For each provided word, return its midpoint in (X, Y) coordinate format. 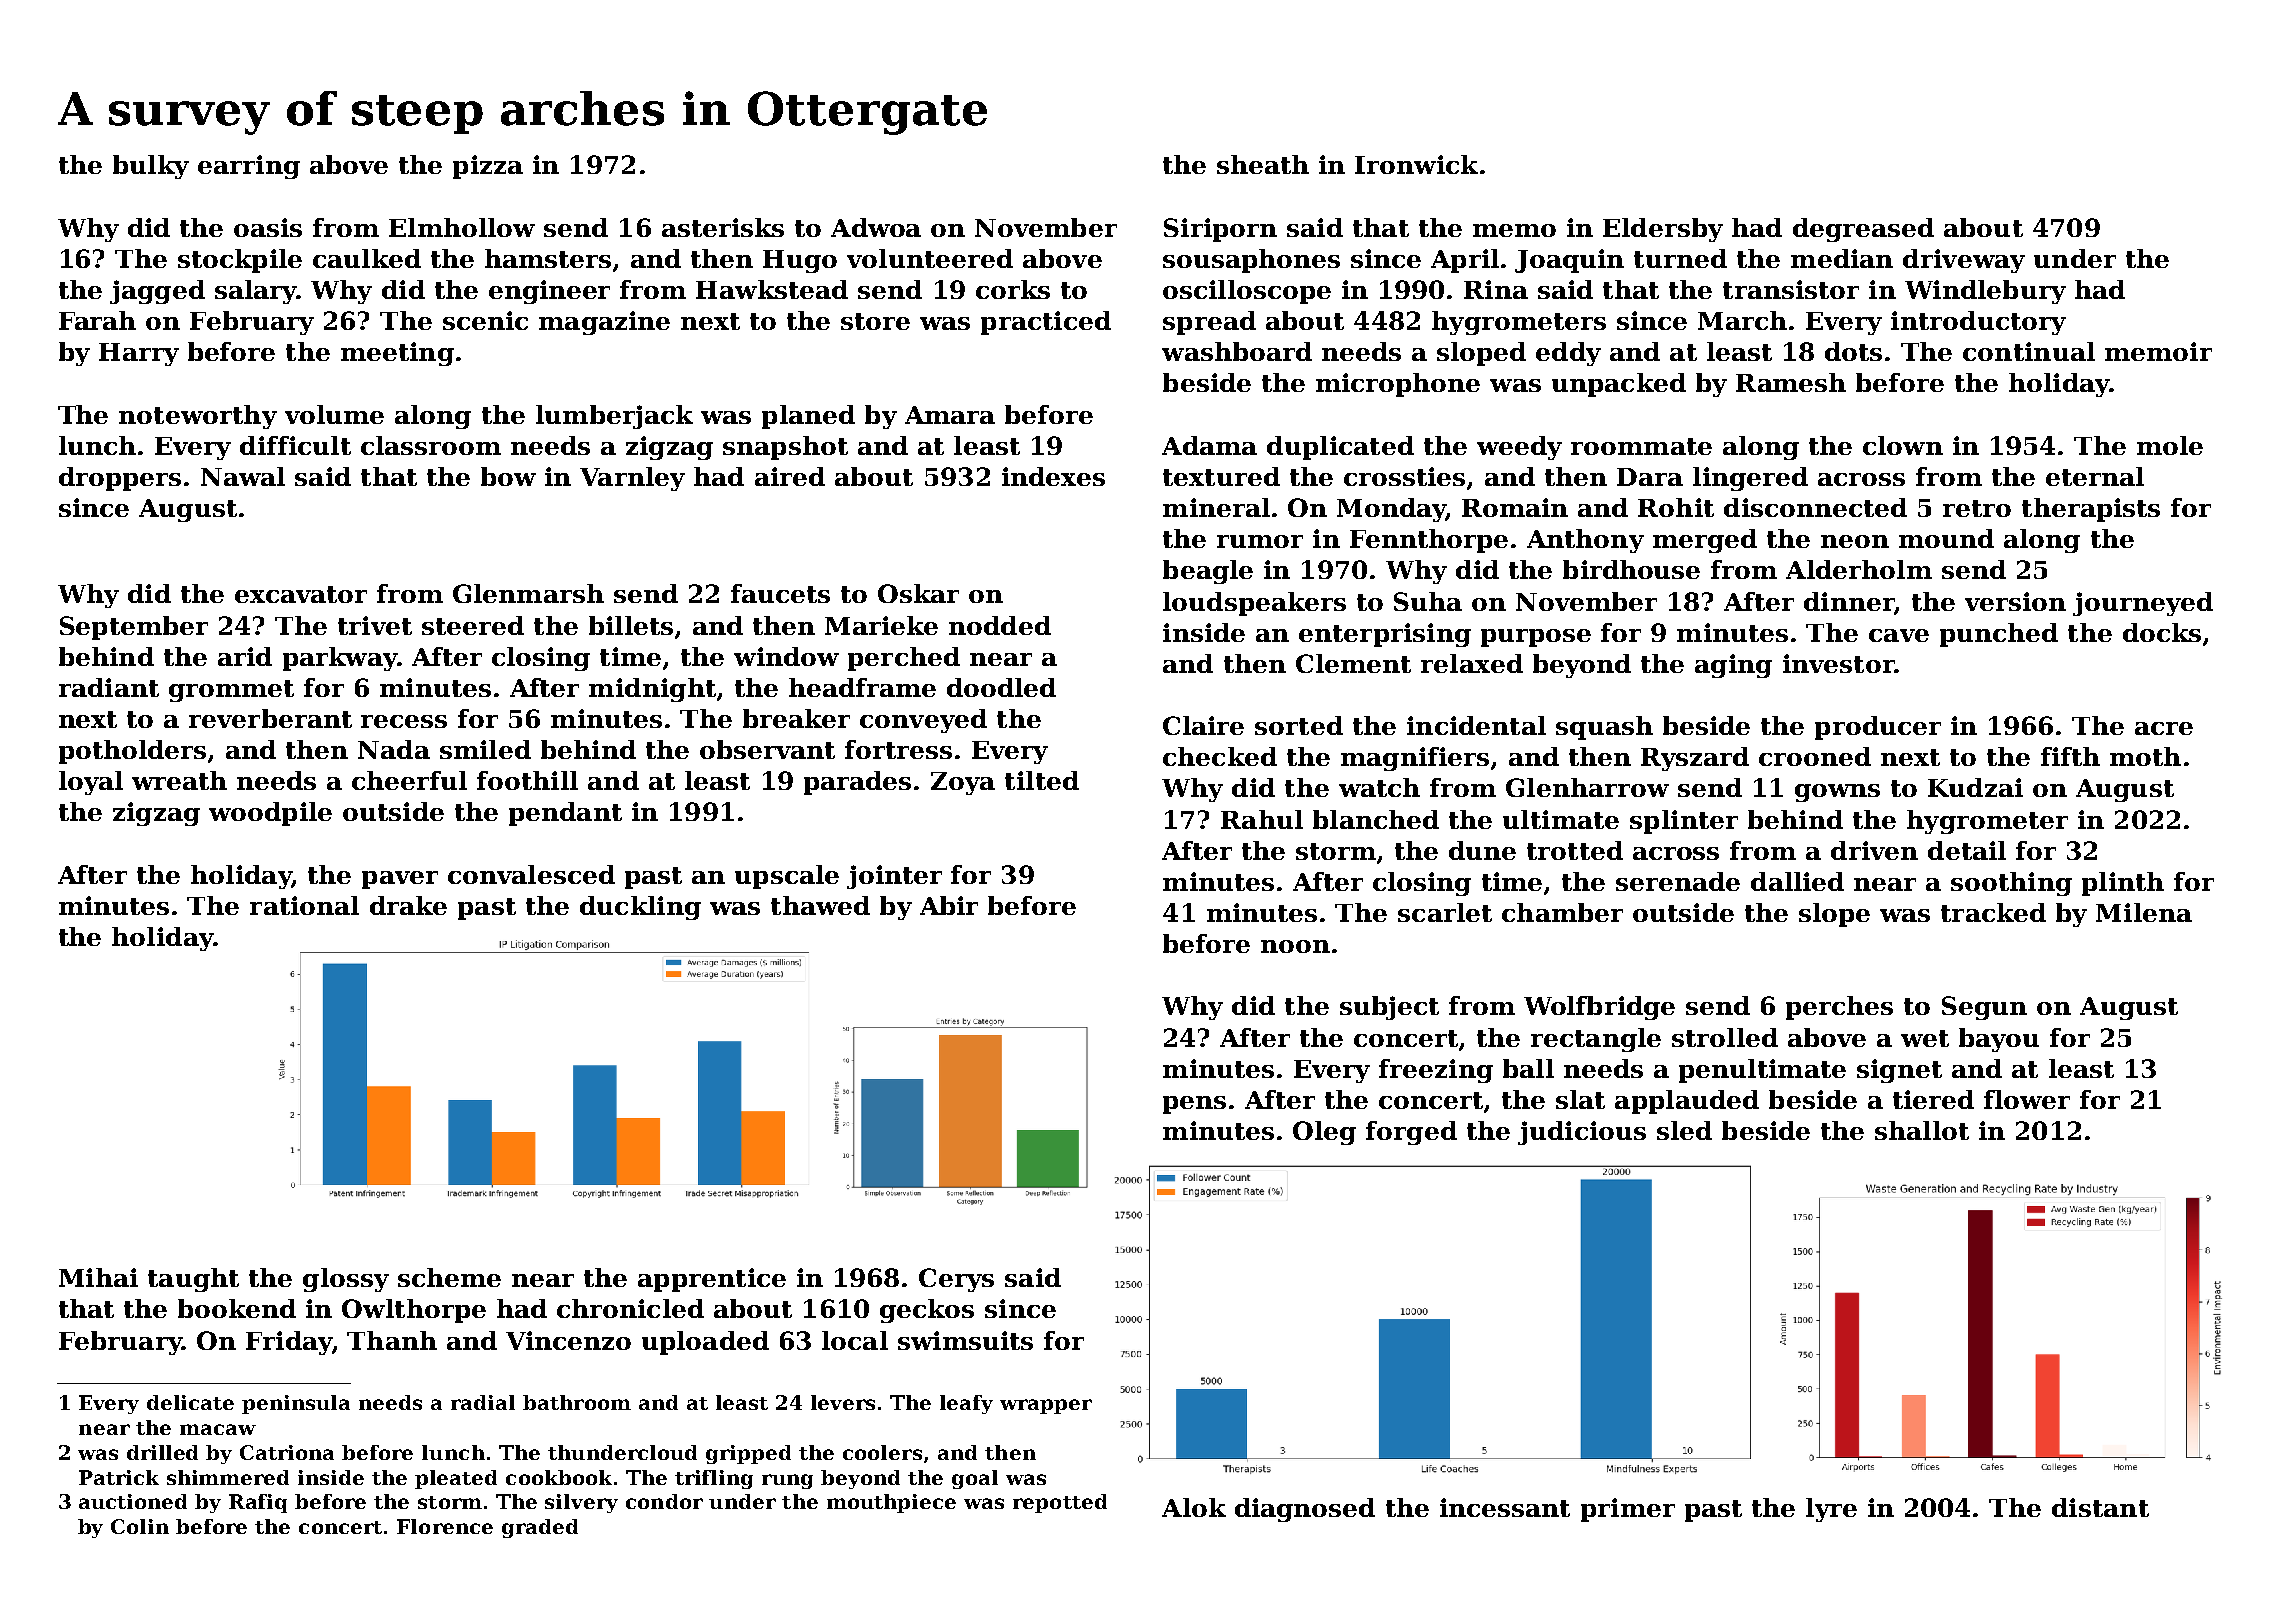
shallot (1922, 1130)
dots (1853, 351)
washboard (1237, 351)
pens (1194, 1105)
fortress (898, 749)
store (875, 321)
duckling (640, 908)
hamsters (548, 258)
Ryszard (1695, 759)
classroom (431, 445)
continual (2029, 351)
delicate (190, 1402)
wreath (179, 780)
